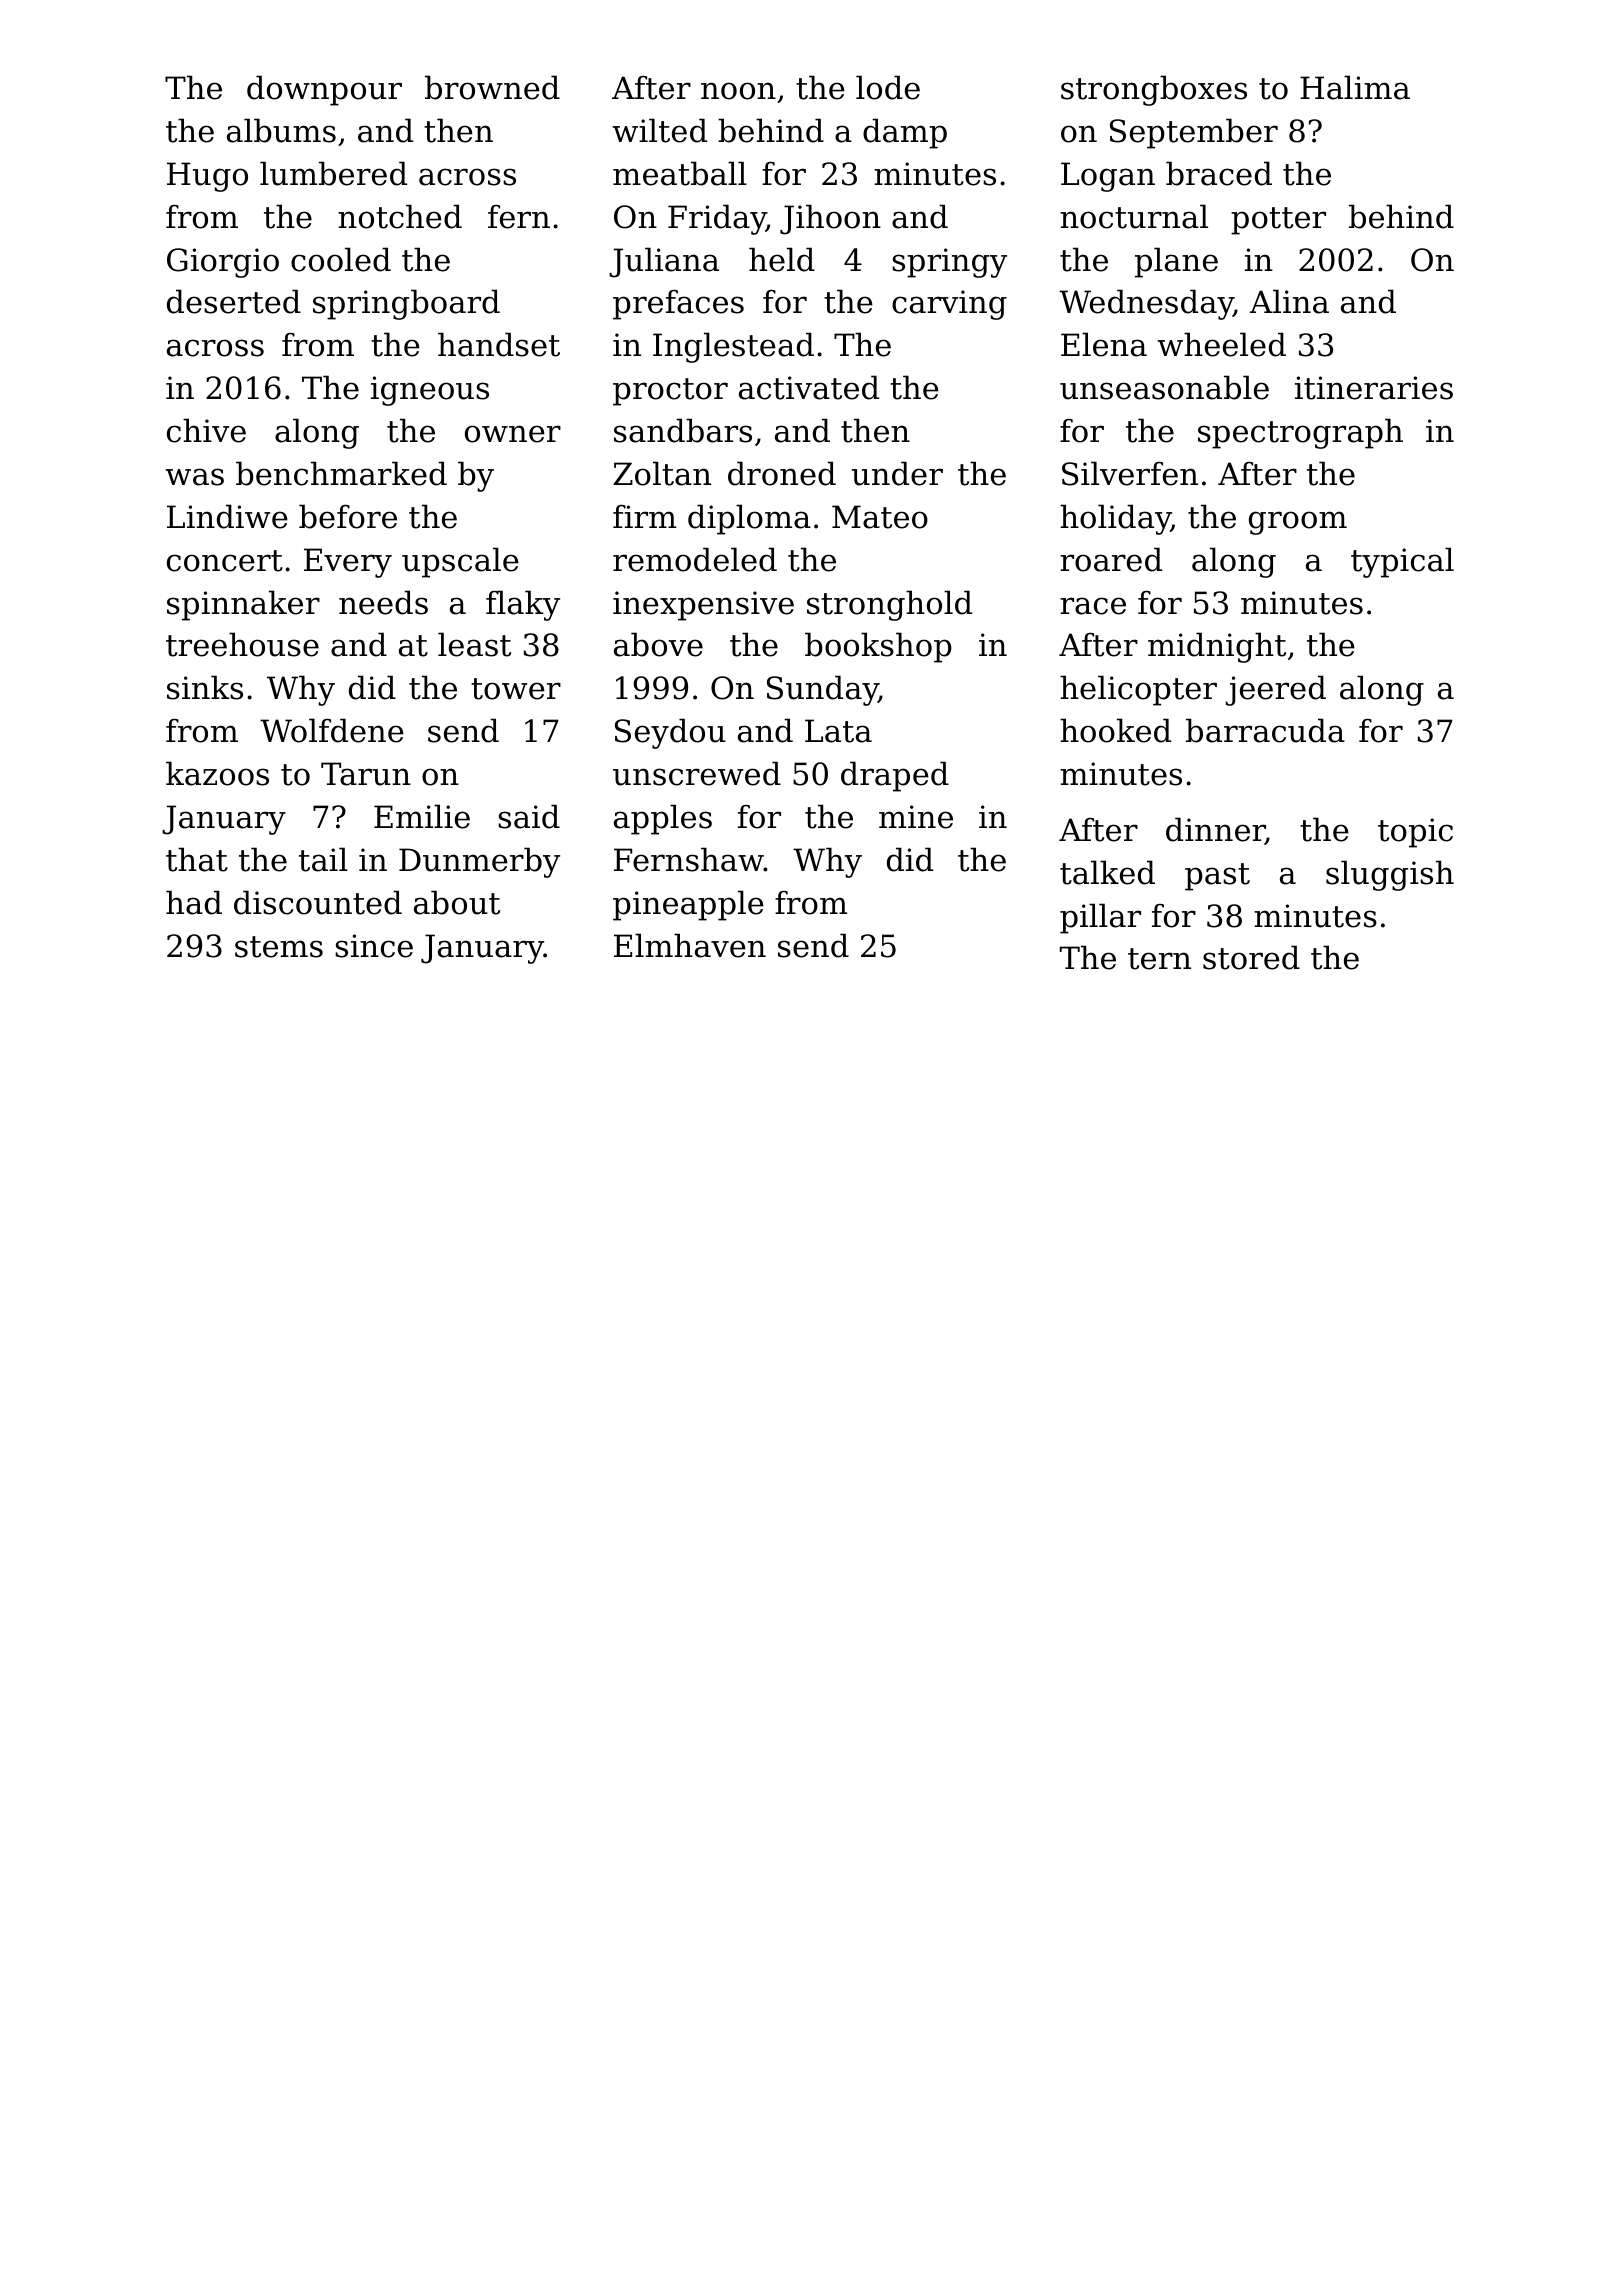 This document has width=1620, height=2292. I want to click on apples, so click(663, 819).
